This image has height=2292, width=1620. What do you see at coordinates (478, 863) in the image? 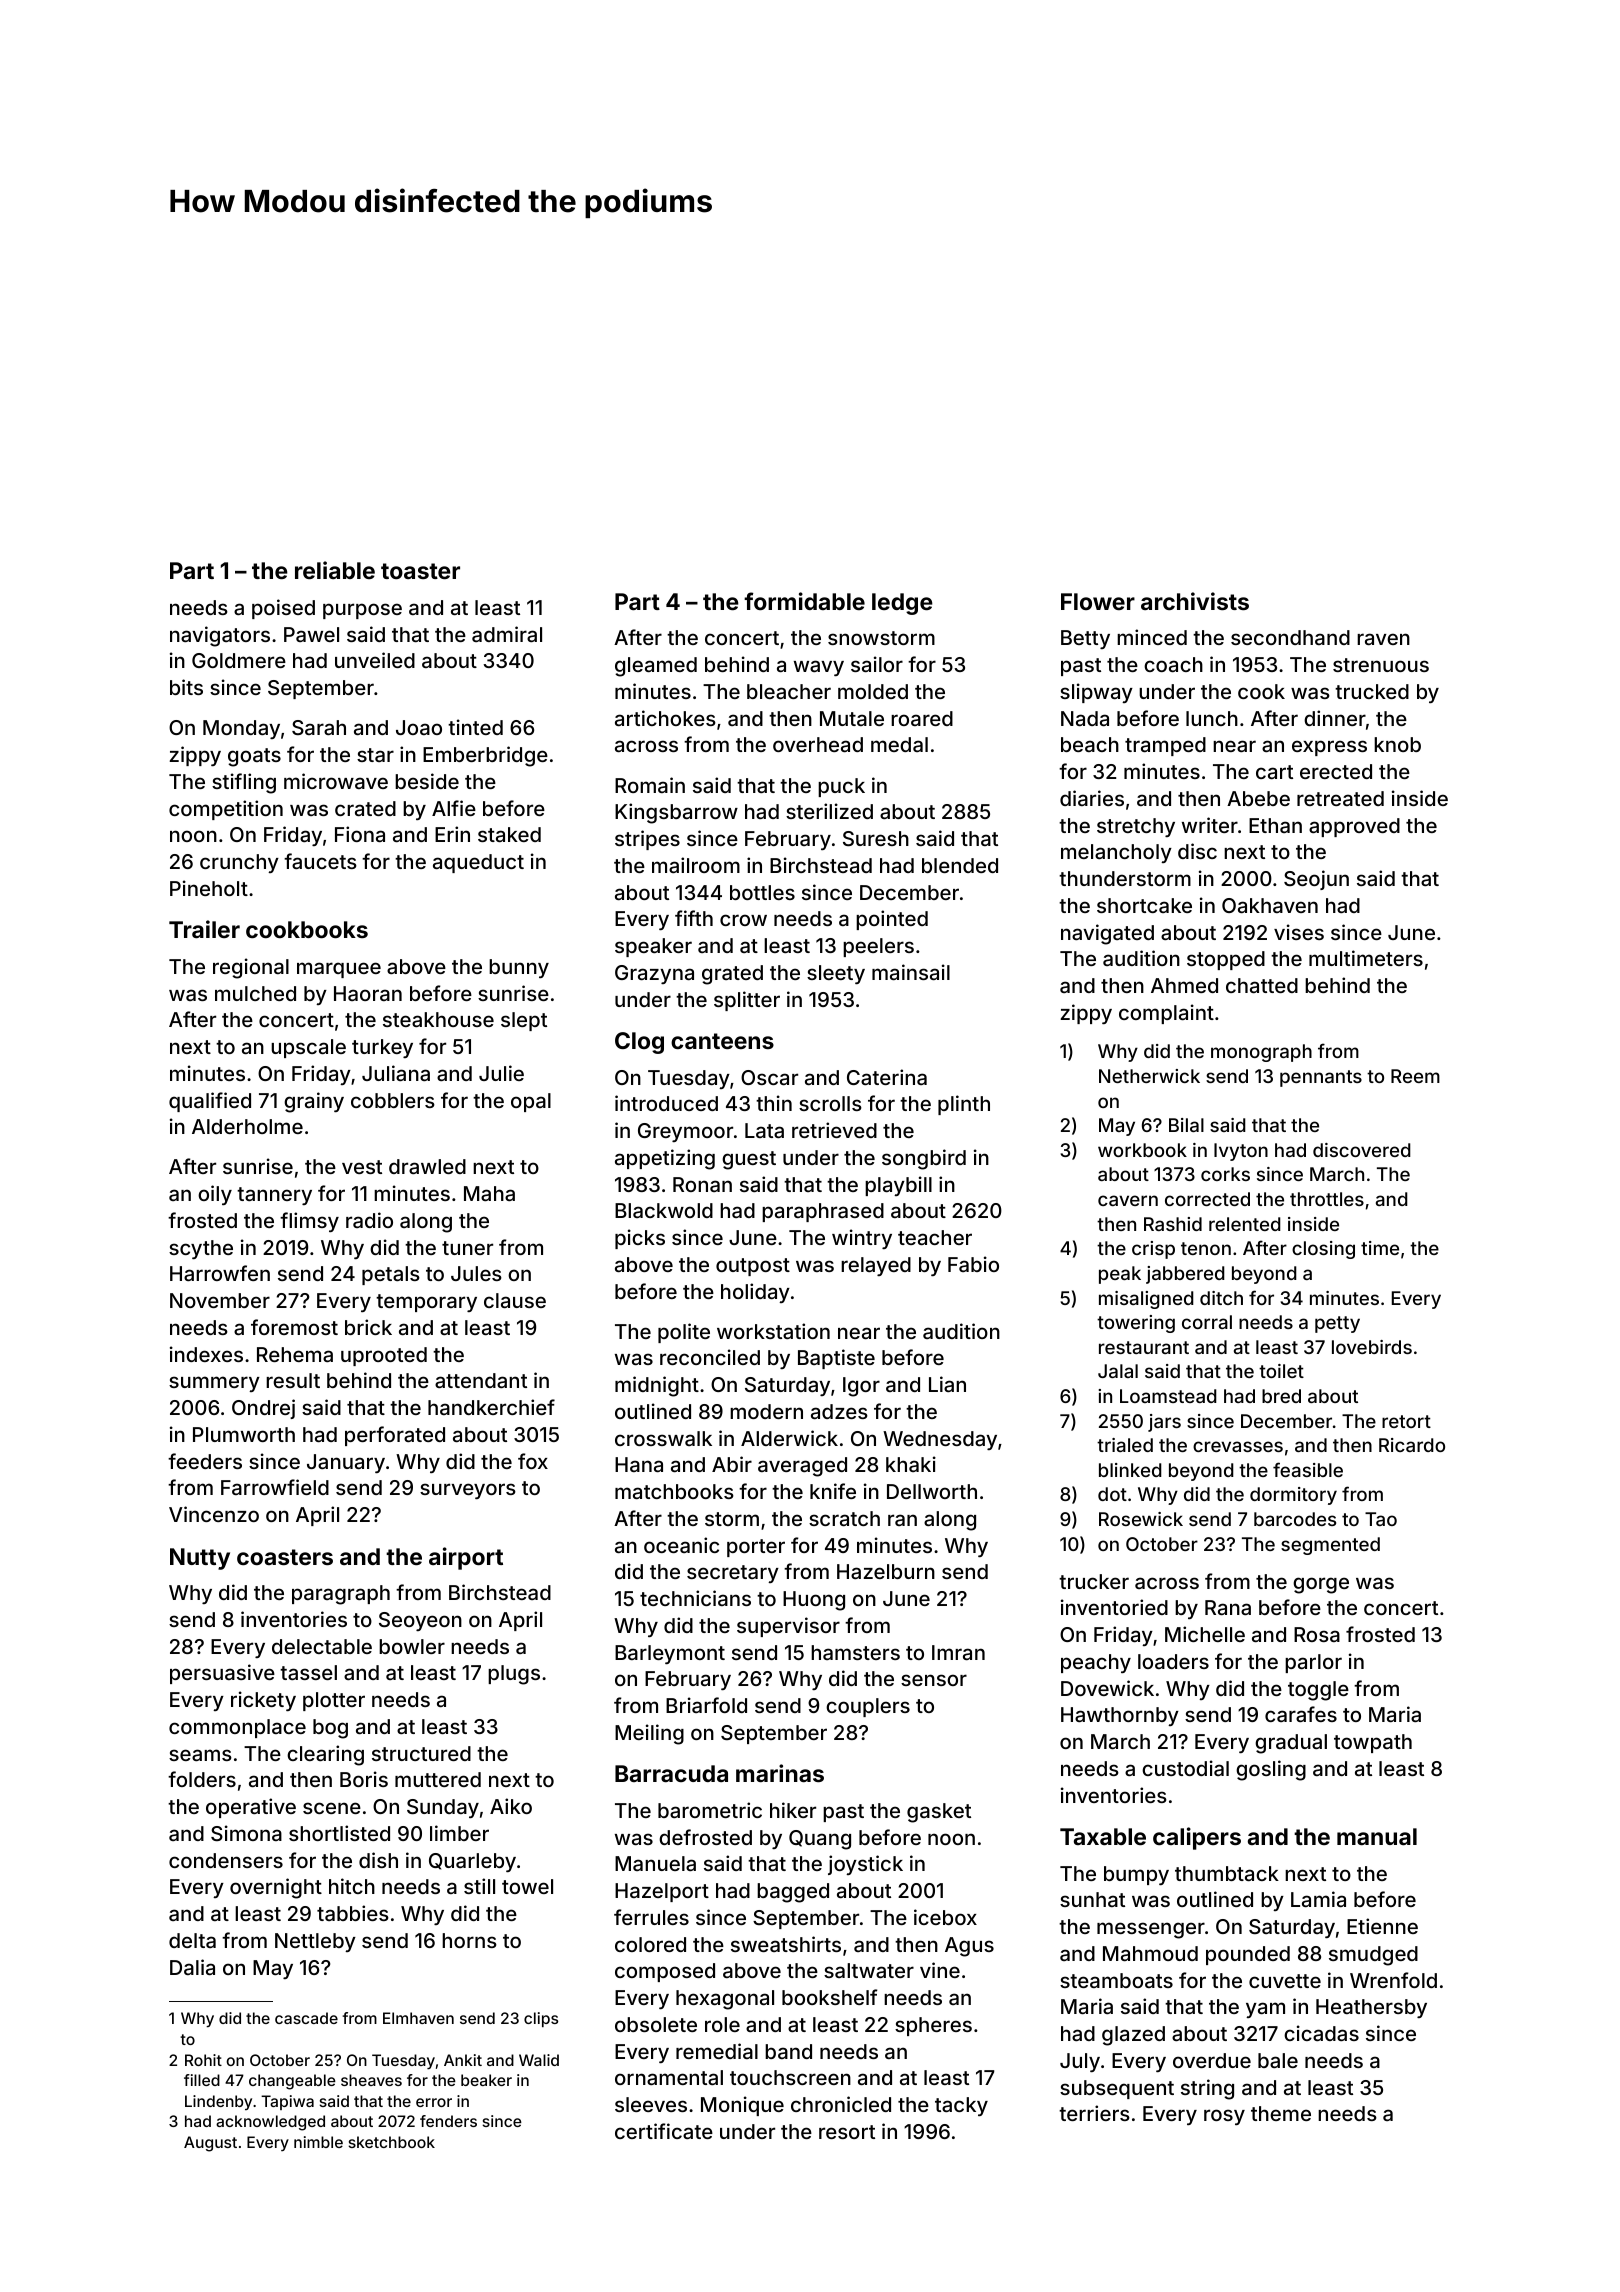
I see `aqueduct` at bounding box center [478, 863].
